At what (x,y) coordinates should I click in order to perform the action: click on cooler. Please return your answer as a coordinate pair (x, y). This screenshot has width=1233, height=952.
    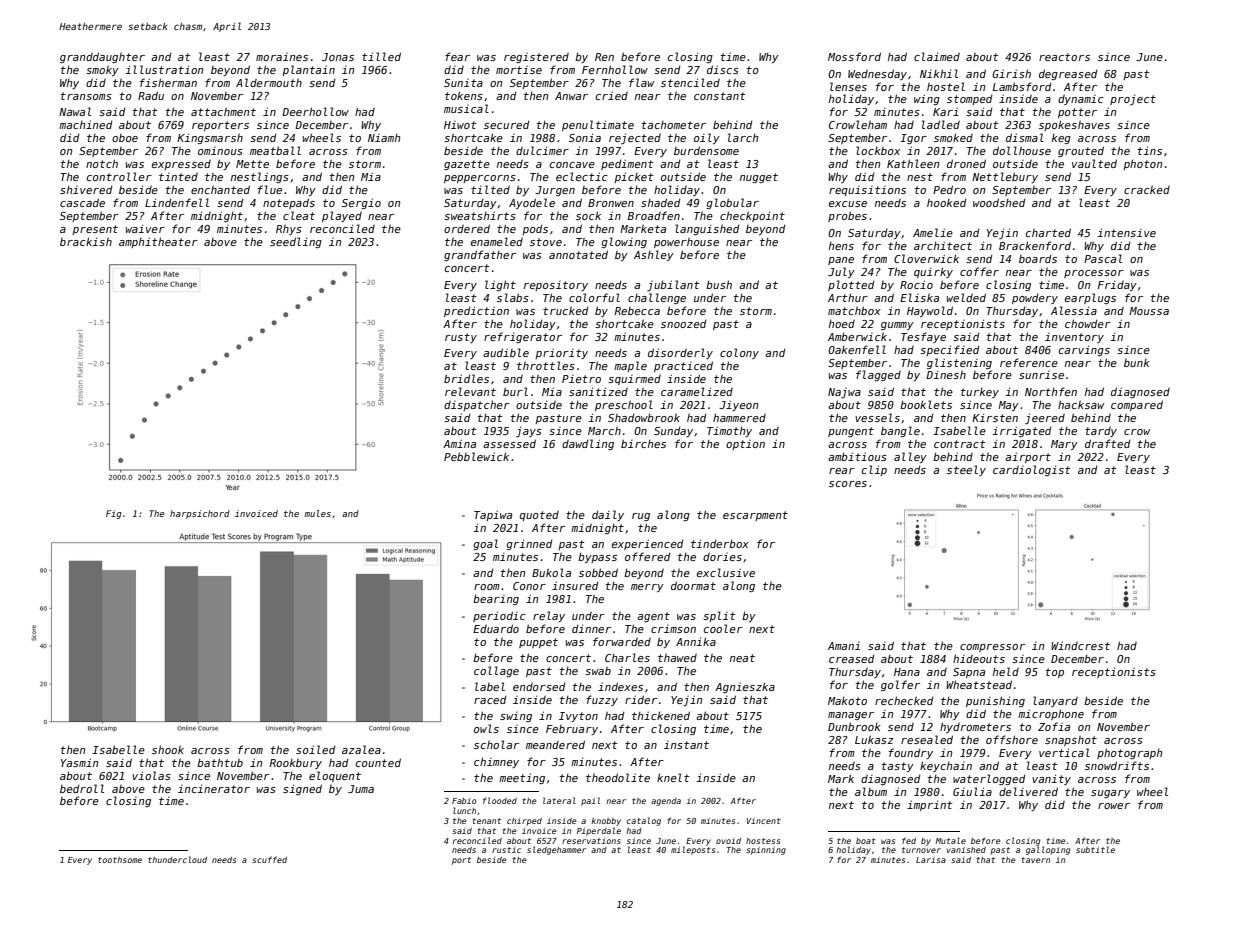
    Looking at the image, I should click on (723, 628).
